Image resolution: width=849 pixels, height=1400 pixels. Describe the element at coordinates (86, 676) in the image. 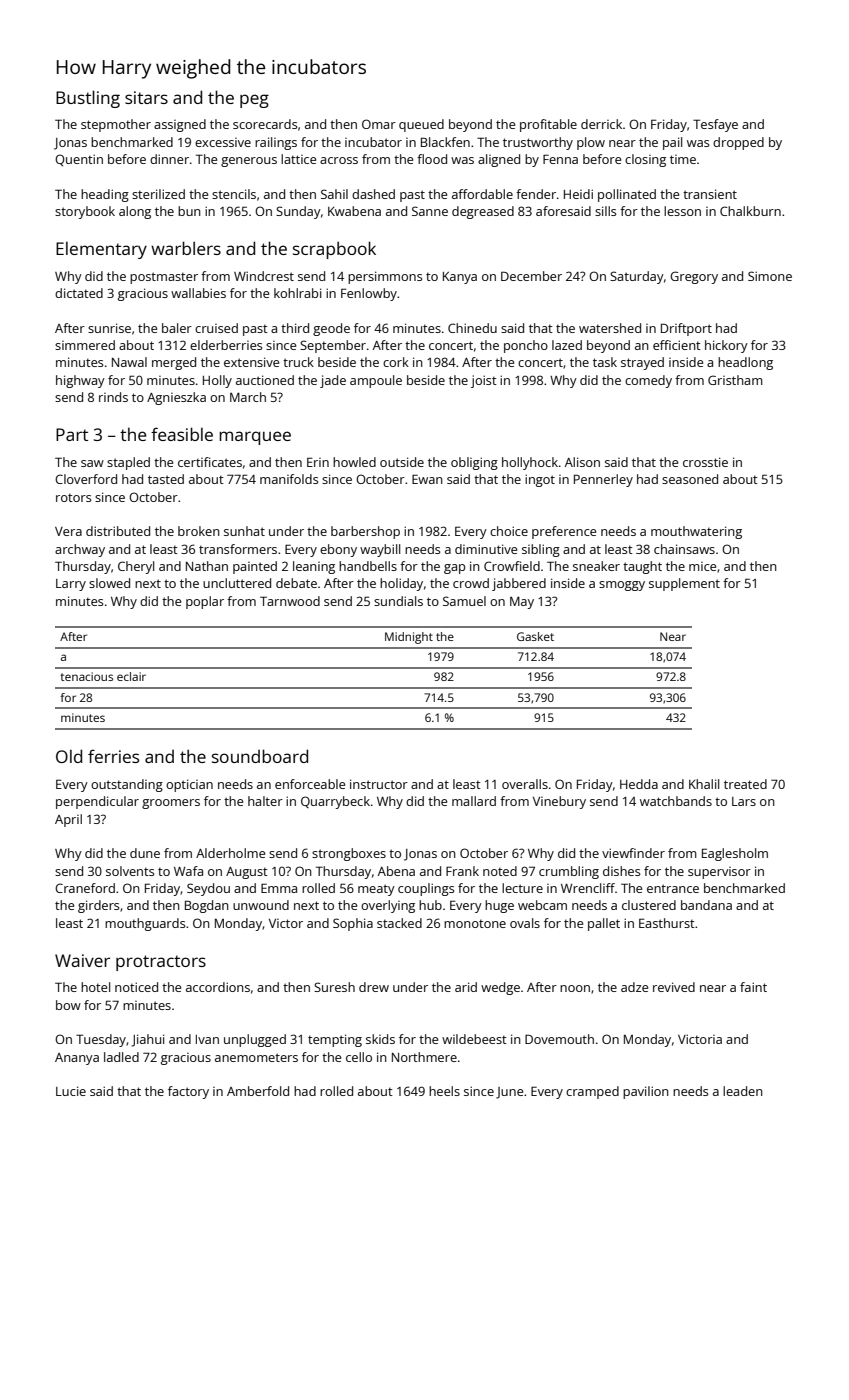

I see `tenacious` at that location.
